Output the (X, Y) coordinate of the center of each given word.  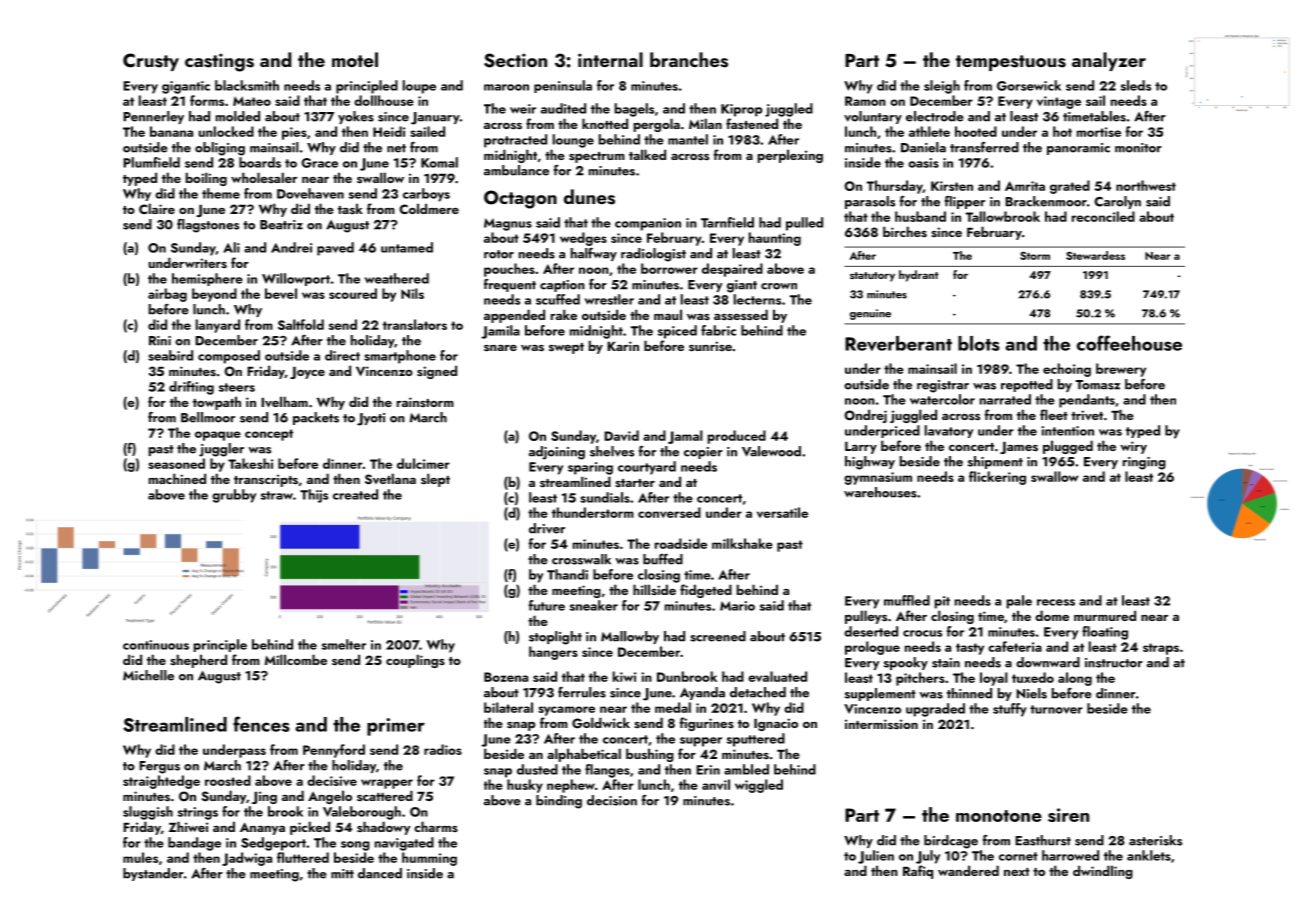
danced (380, 873)
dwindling (1103, 872)
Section (515, 60)
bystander (153, 874)
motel (355, 59)
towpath (217, 403)
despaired (732, 270)
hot (1062, 131)
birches (905, 231)
